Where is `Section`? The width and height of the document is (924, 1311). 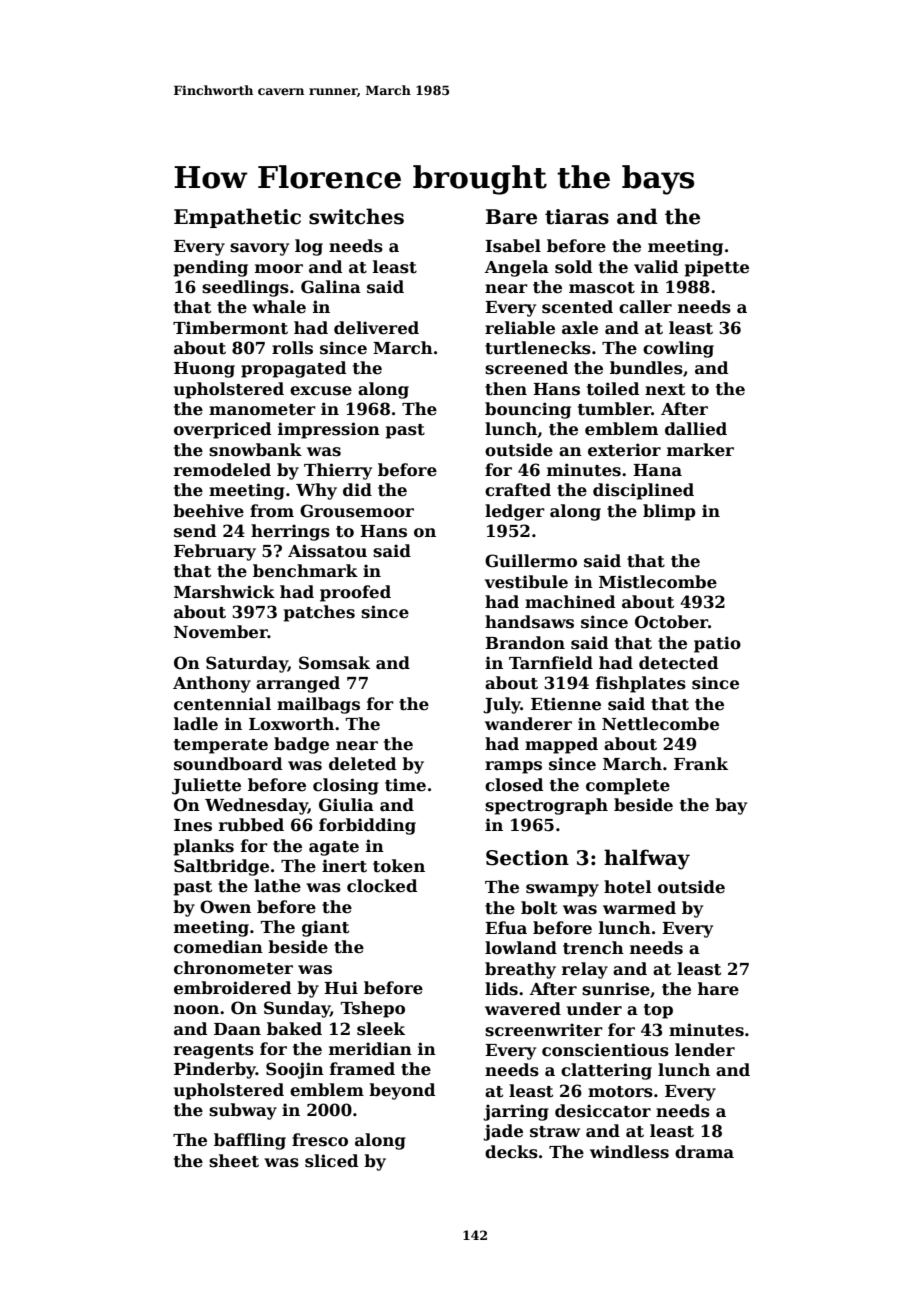
Section is located at coordinates (527, 858).
